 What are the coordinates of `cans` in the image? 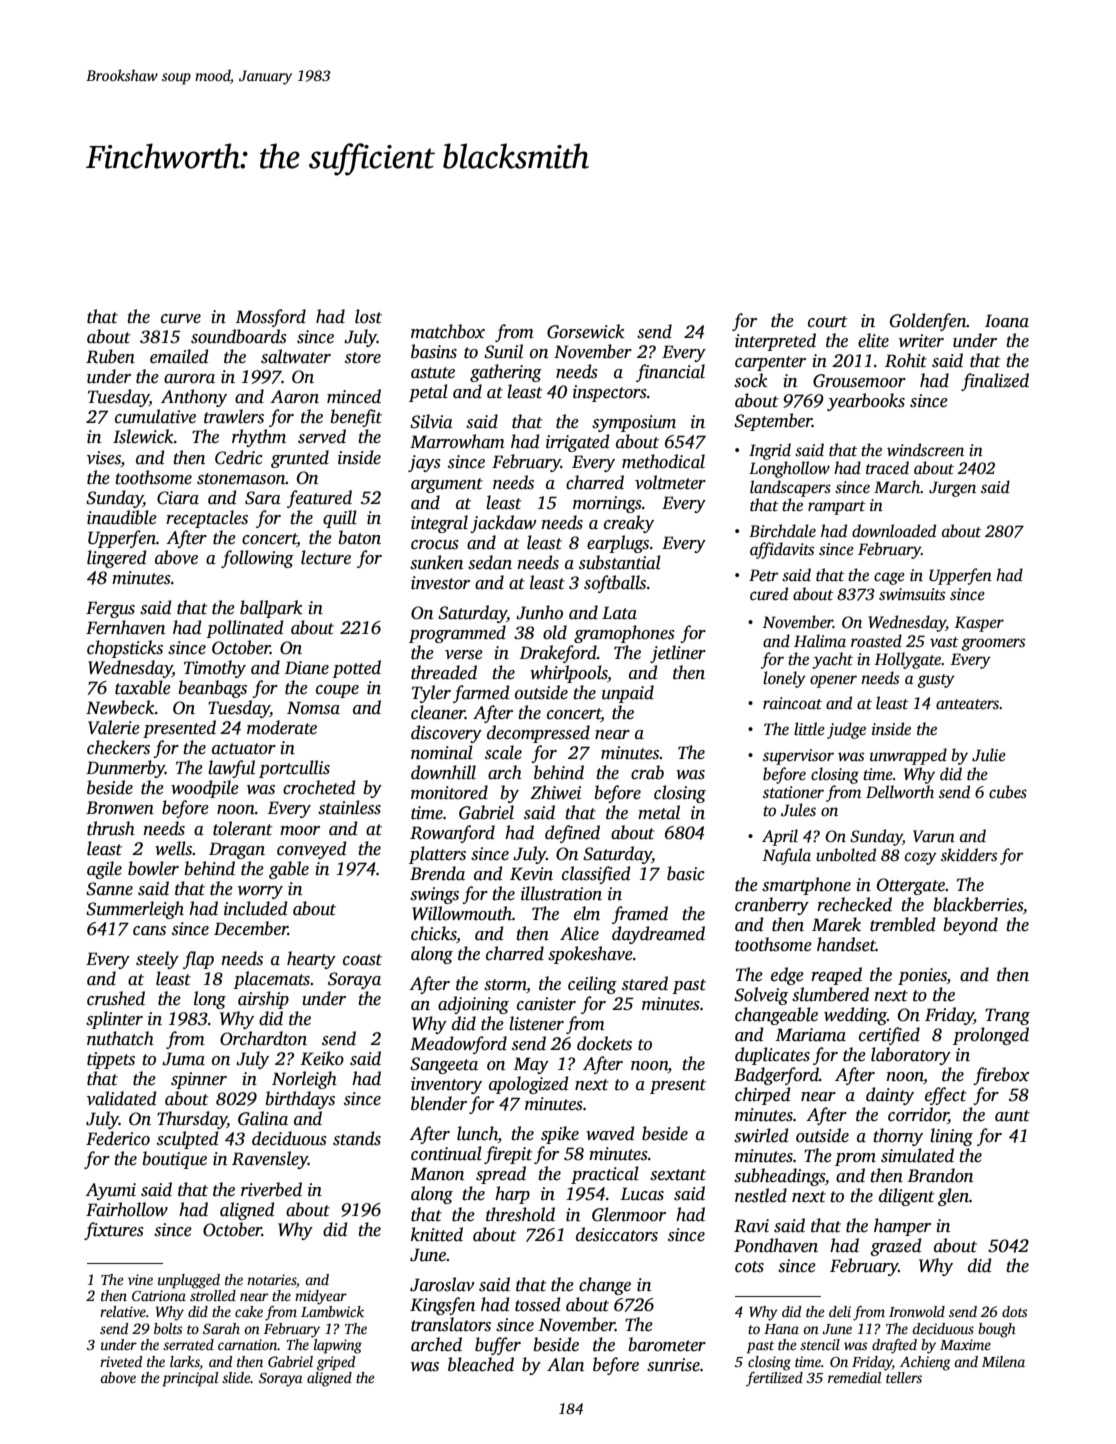 It's located at (149, 931).
